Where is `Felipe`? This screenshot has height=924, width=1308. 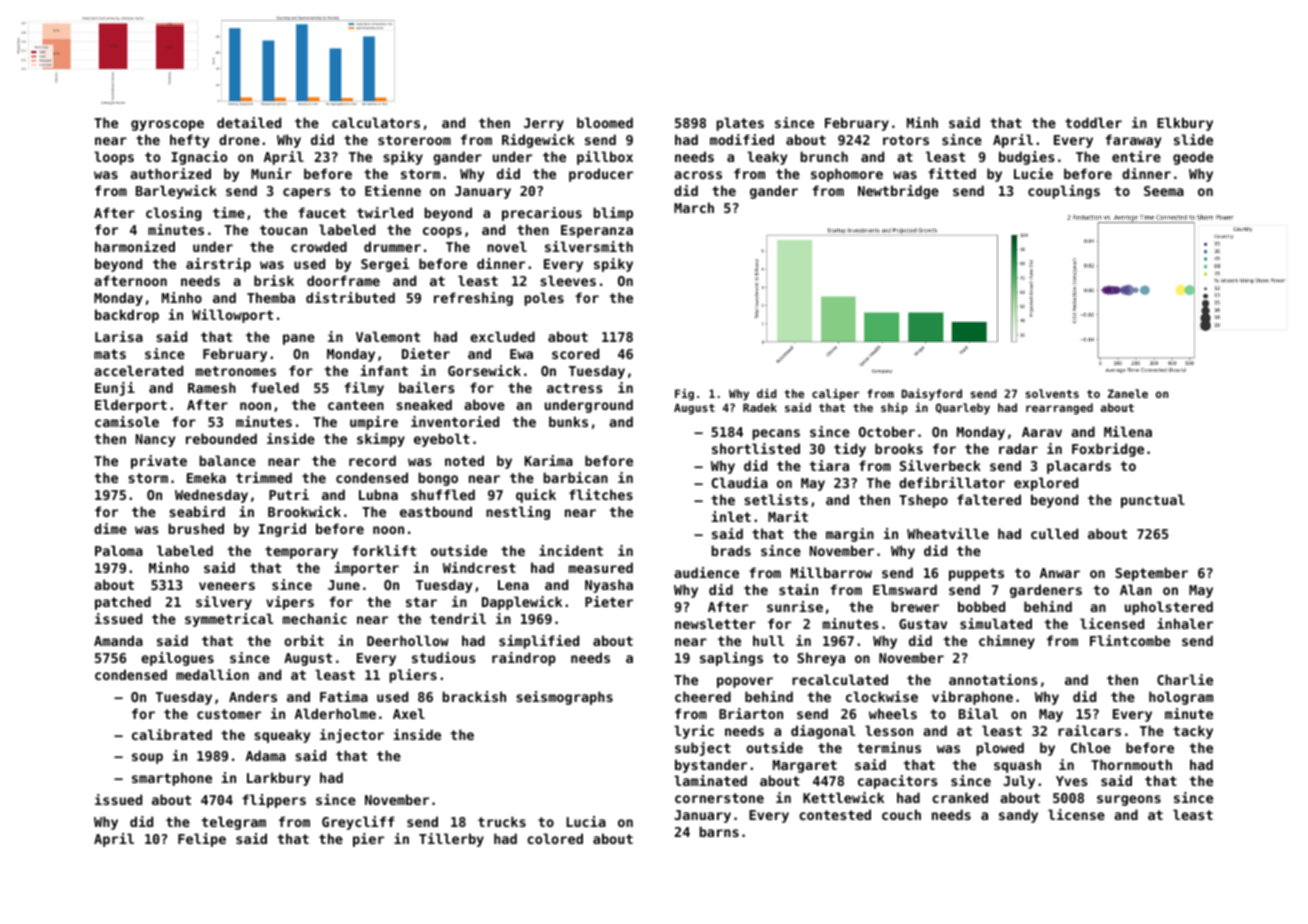
Felipe is located at coordinates (202, 840).
